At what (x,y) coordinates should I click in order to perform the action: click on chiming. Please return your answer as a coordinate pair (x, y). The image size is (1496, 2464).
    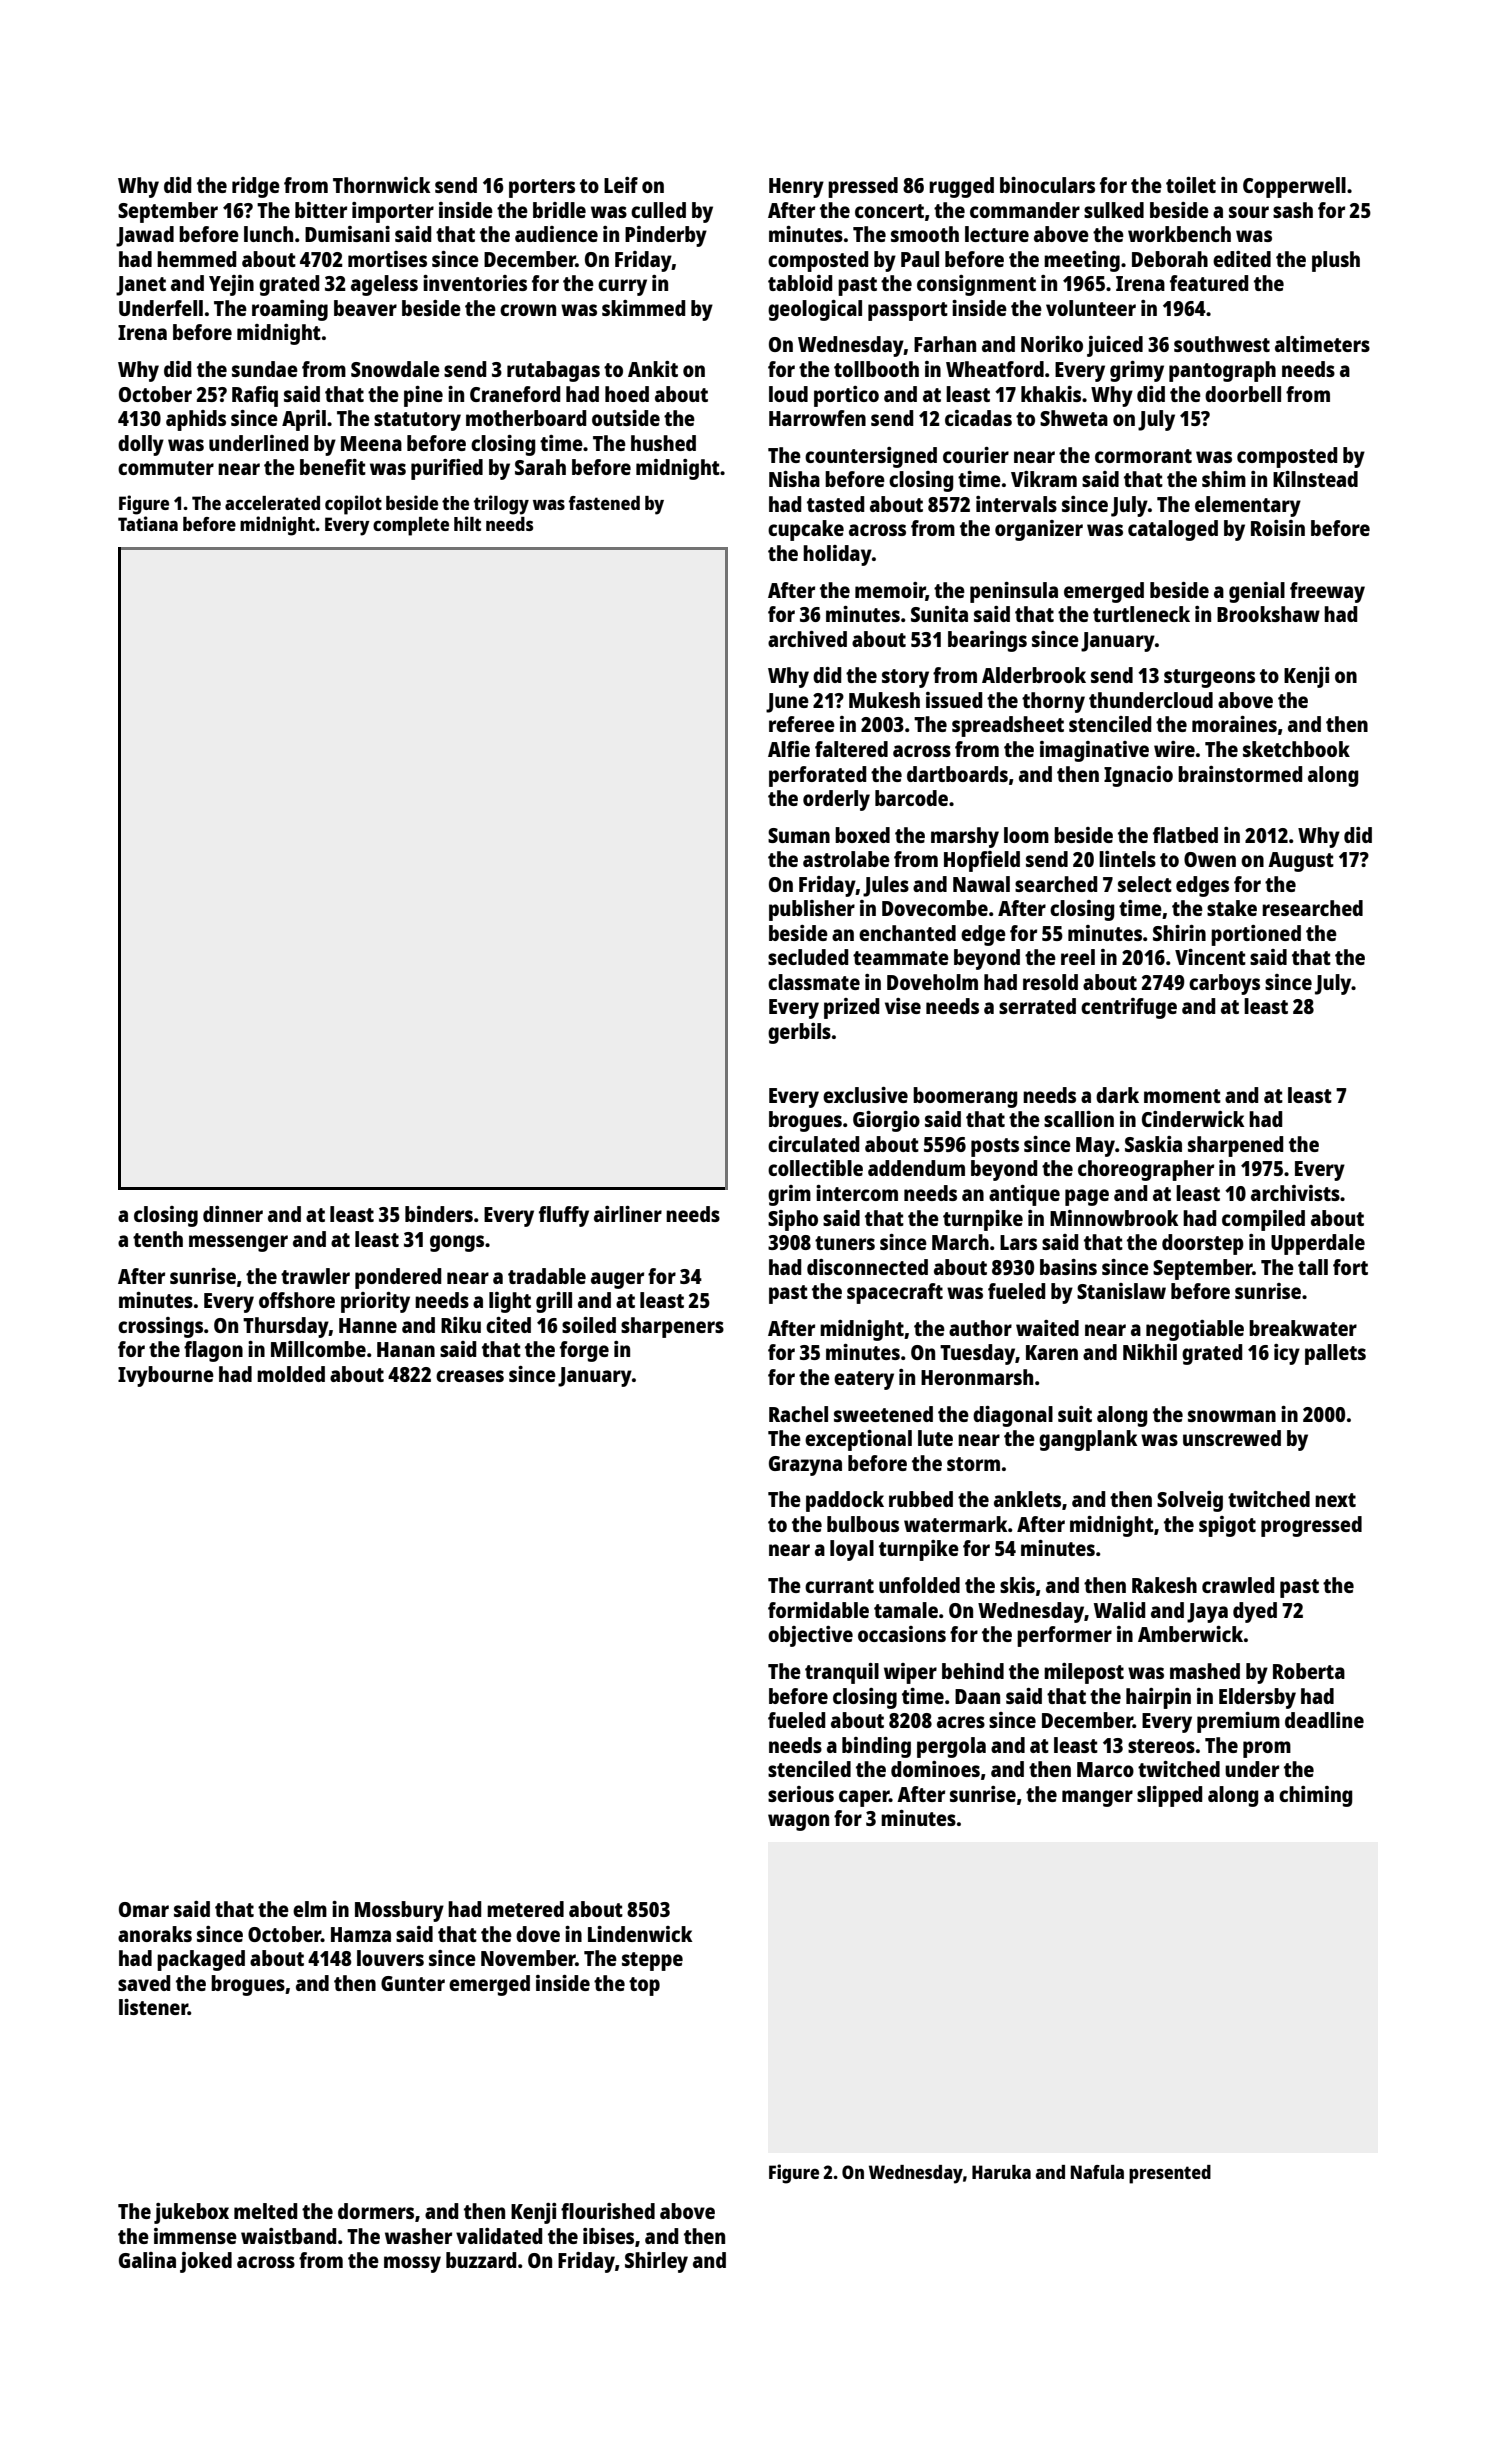
    Looking at the image, I should click on (1316, 1796).
